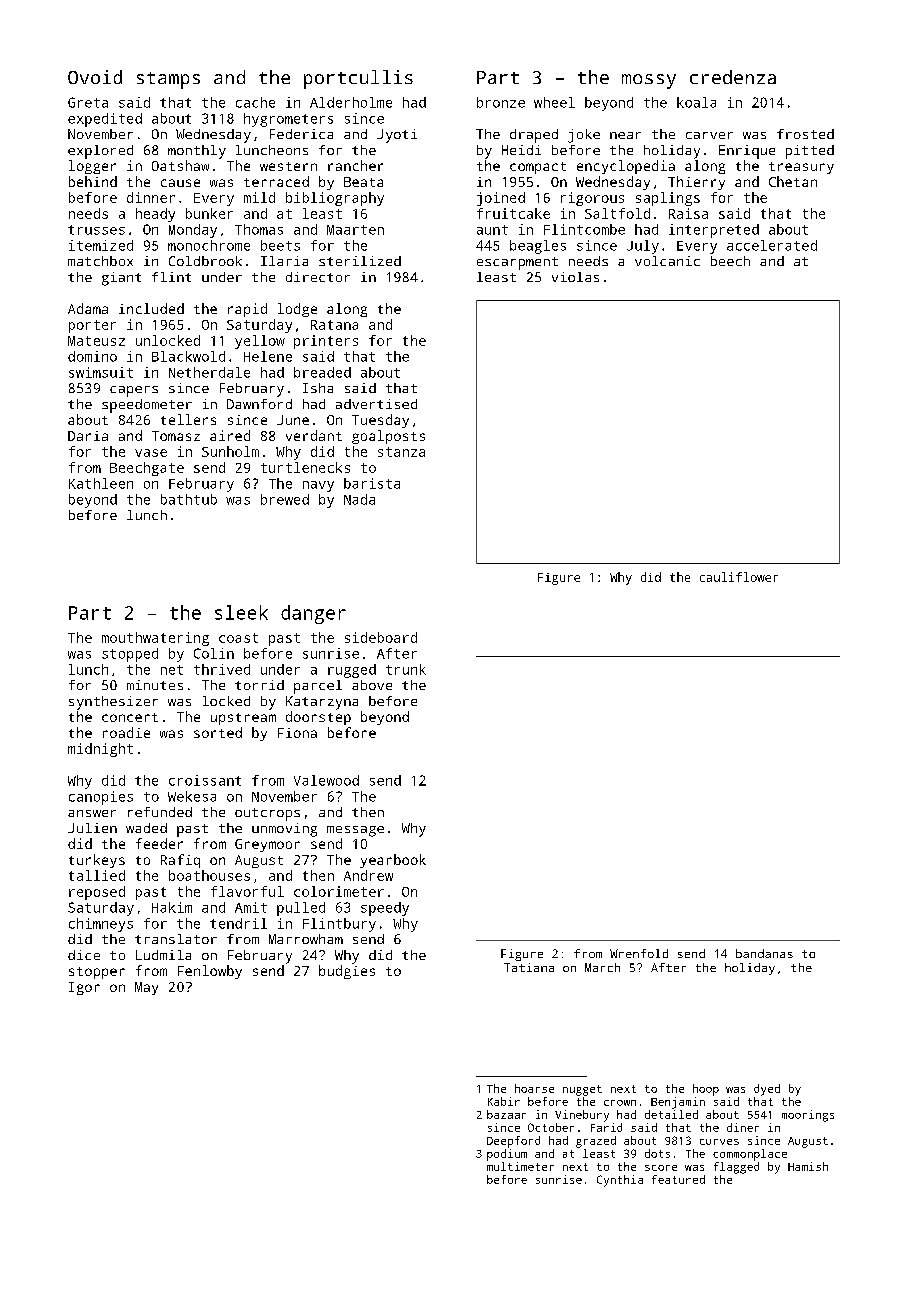  What do you see at coordinates (393, 861) in the document?
I see `yearbook` at bounding box center [393, 861].
